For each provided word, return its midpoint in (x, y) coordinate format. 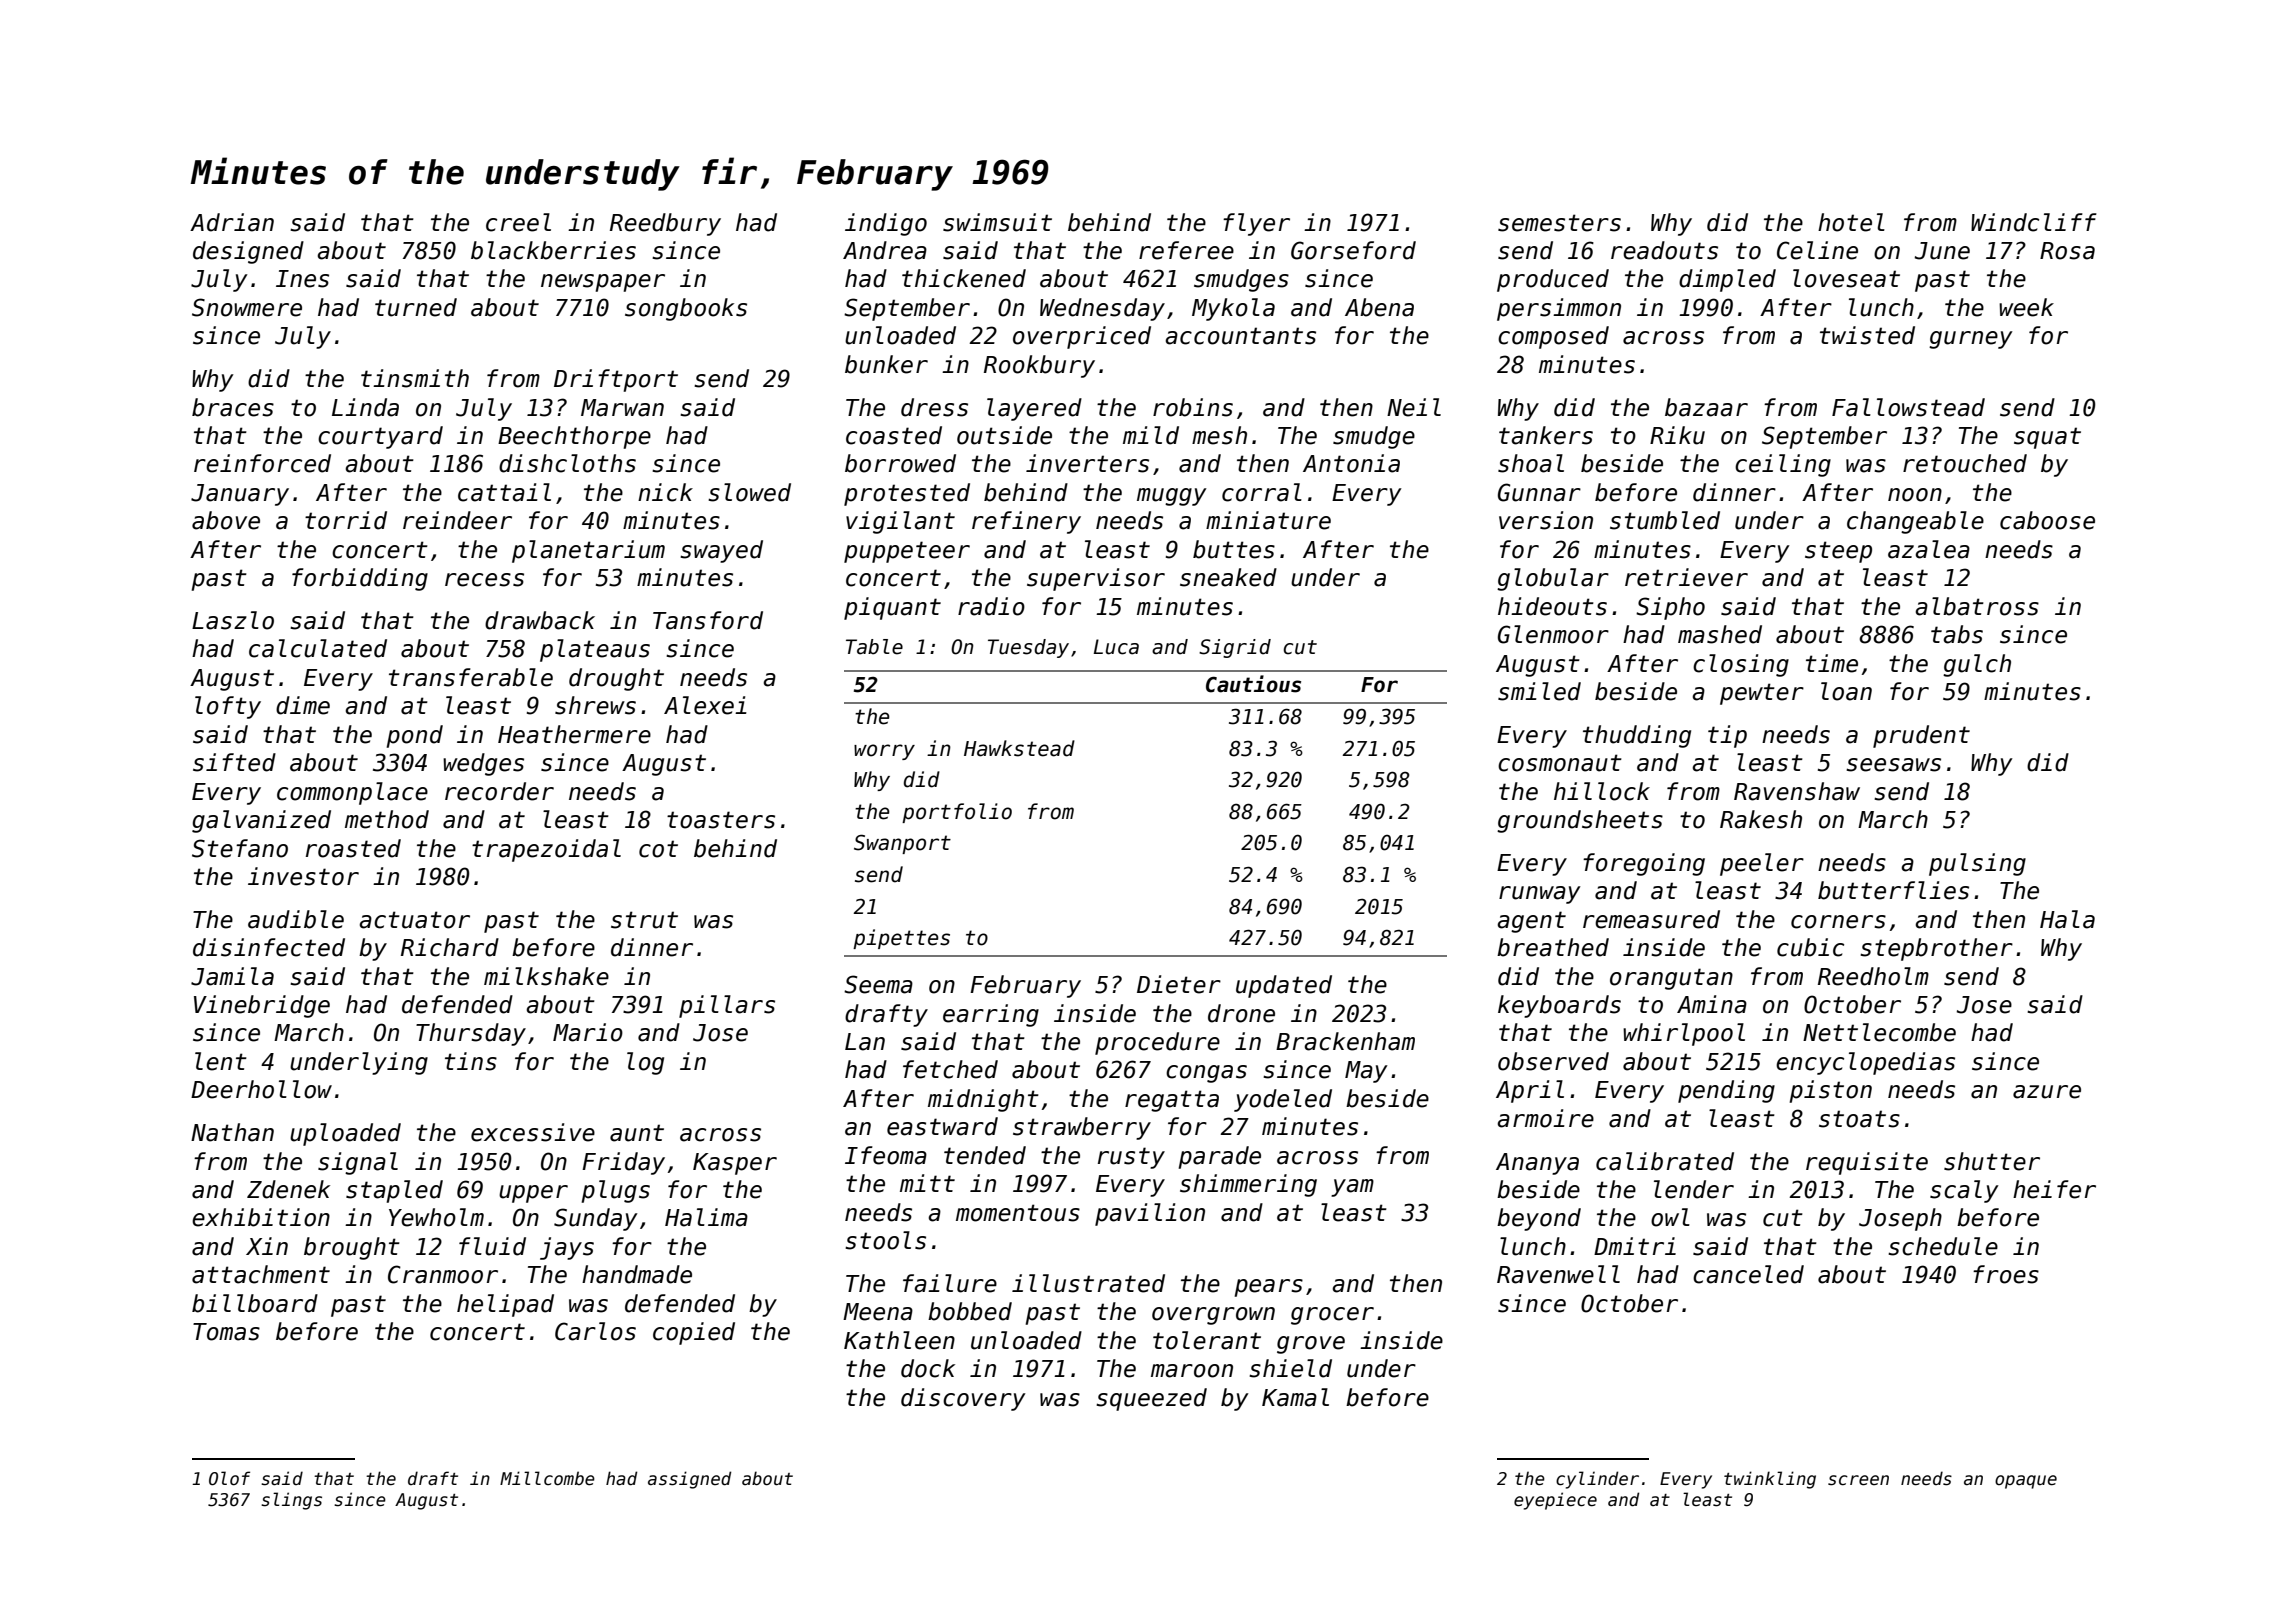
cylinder (1597, 1480)
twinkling (1770, 1480)
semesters (1559, 223)
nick (665, 492)
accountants (1240, 336)
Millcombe (547, 1478)
